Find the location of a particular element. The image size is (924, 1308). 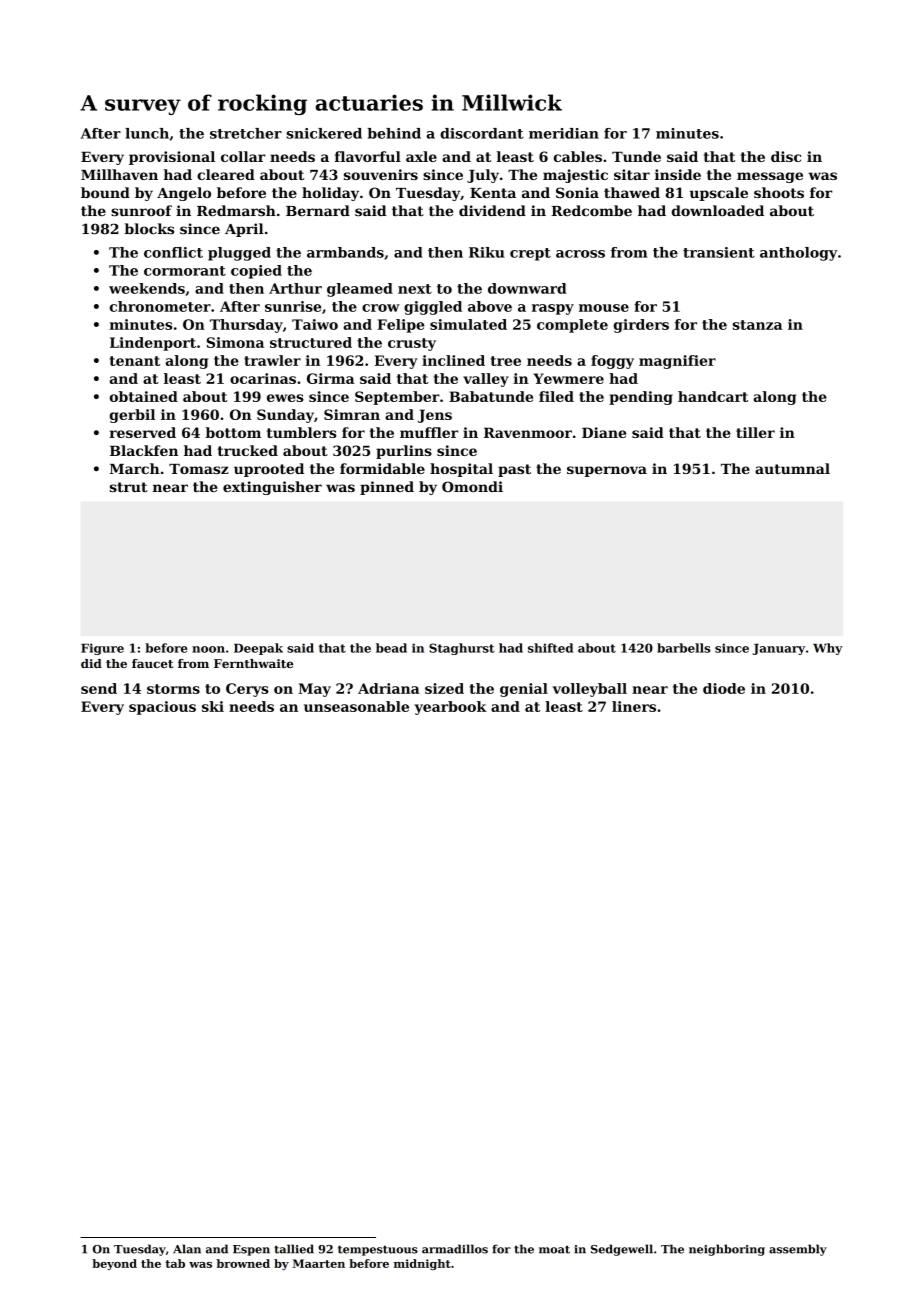

lunch is located at coordinates (147, 133).
